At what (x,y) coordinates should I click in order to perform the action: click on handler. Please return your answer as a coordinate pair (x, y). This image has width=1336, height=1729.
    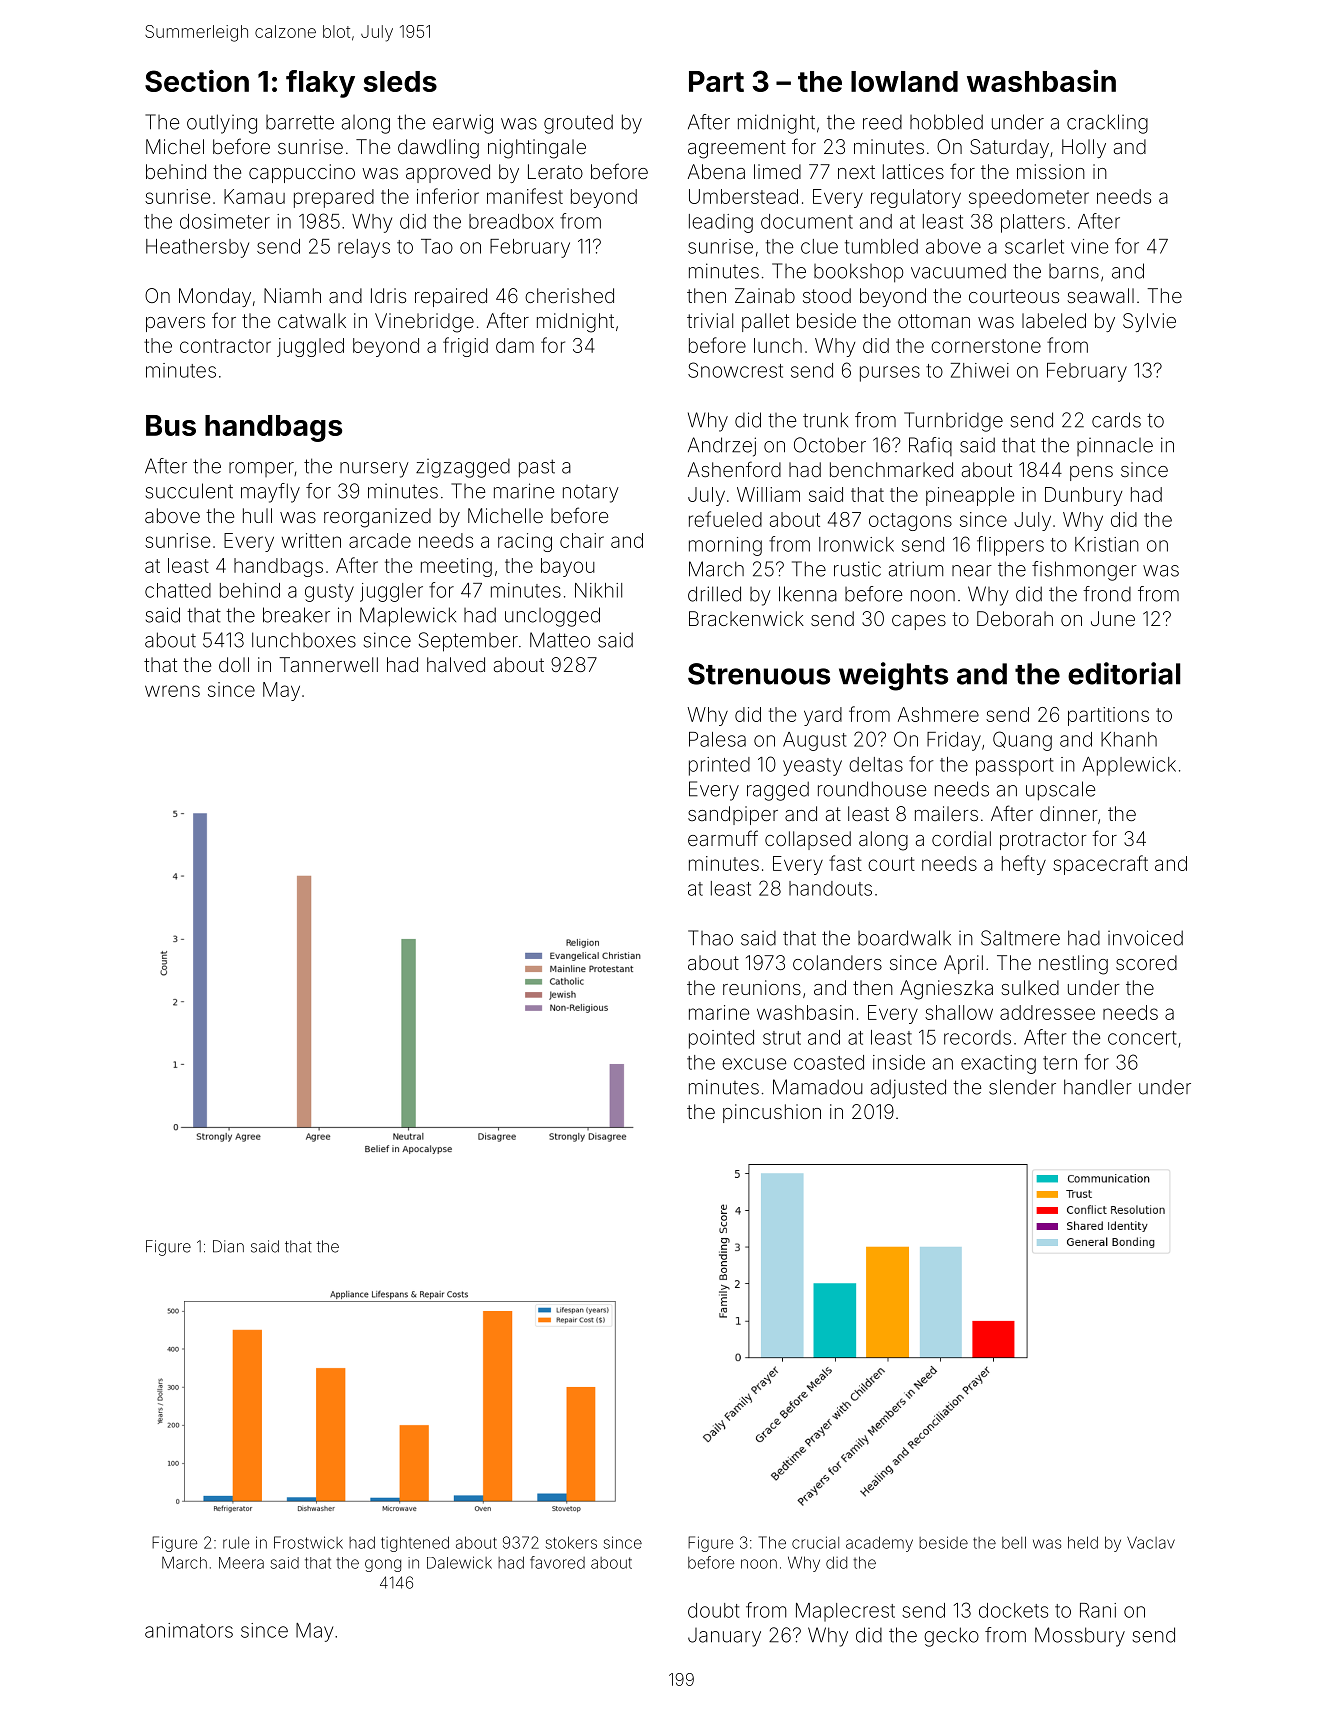
    Looking at the image, I should click on (1098, 1087).
